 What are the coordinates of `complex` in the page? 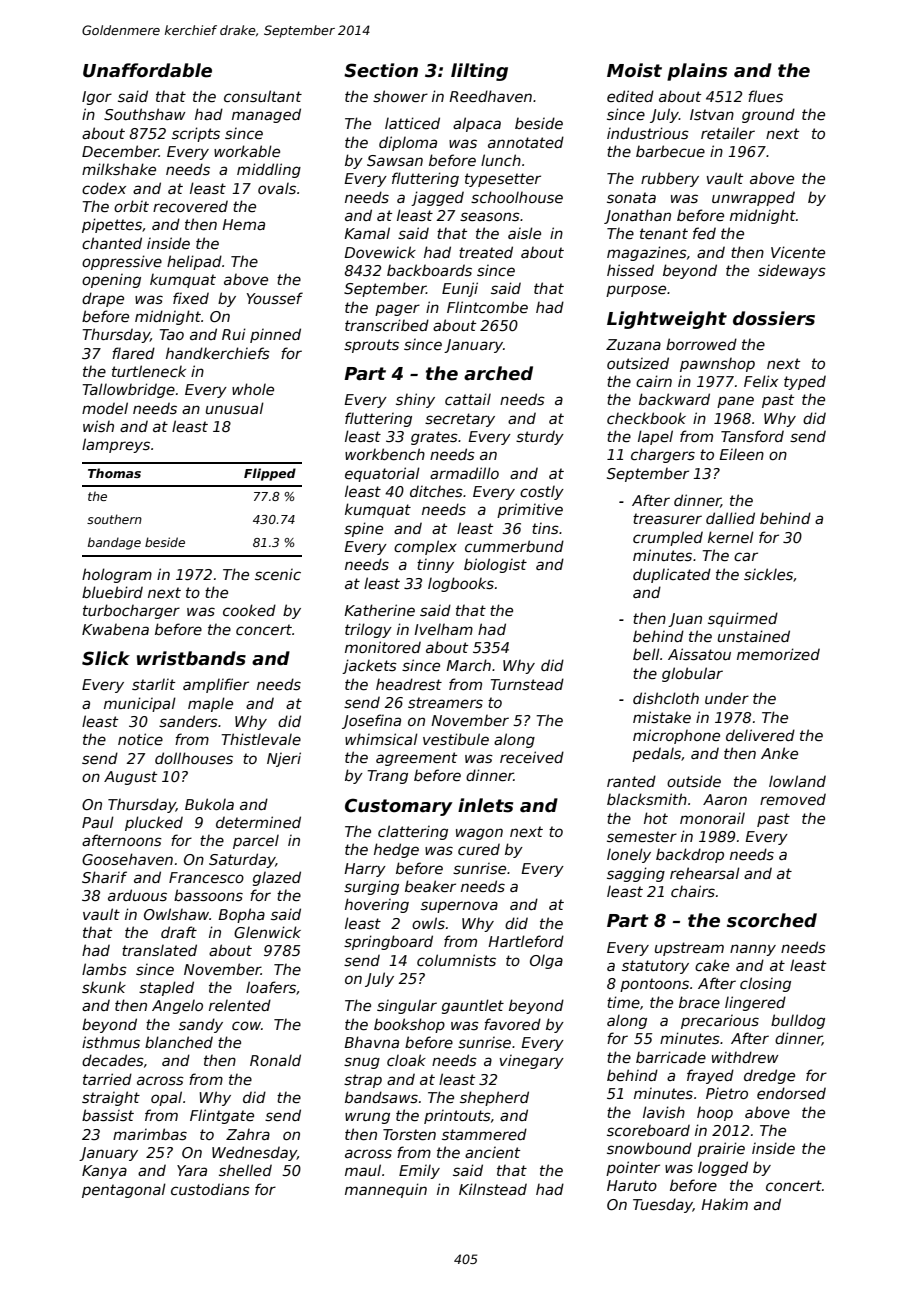 It's located at (425, 547).
